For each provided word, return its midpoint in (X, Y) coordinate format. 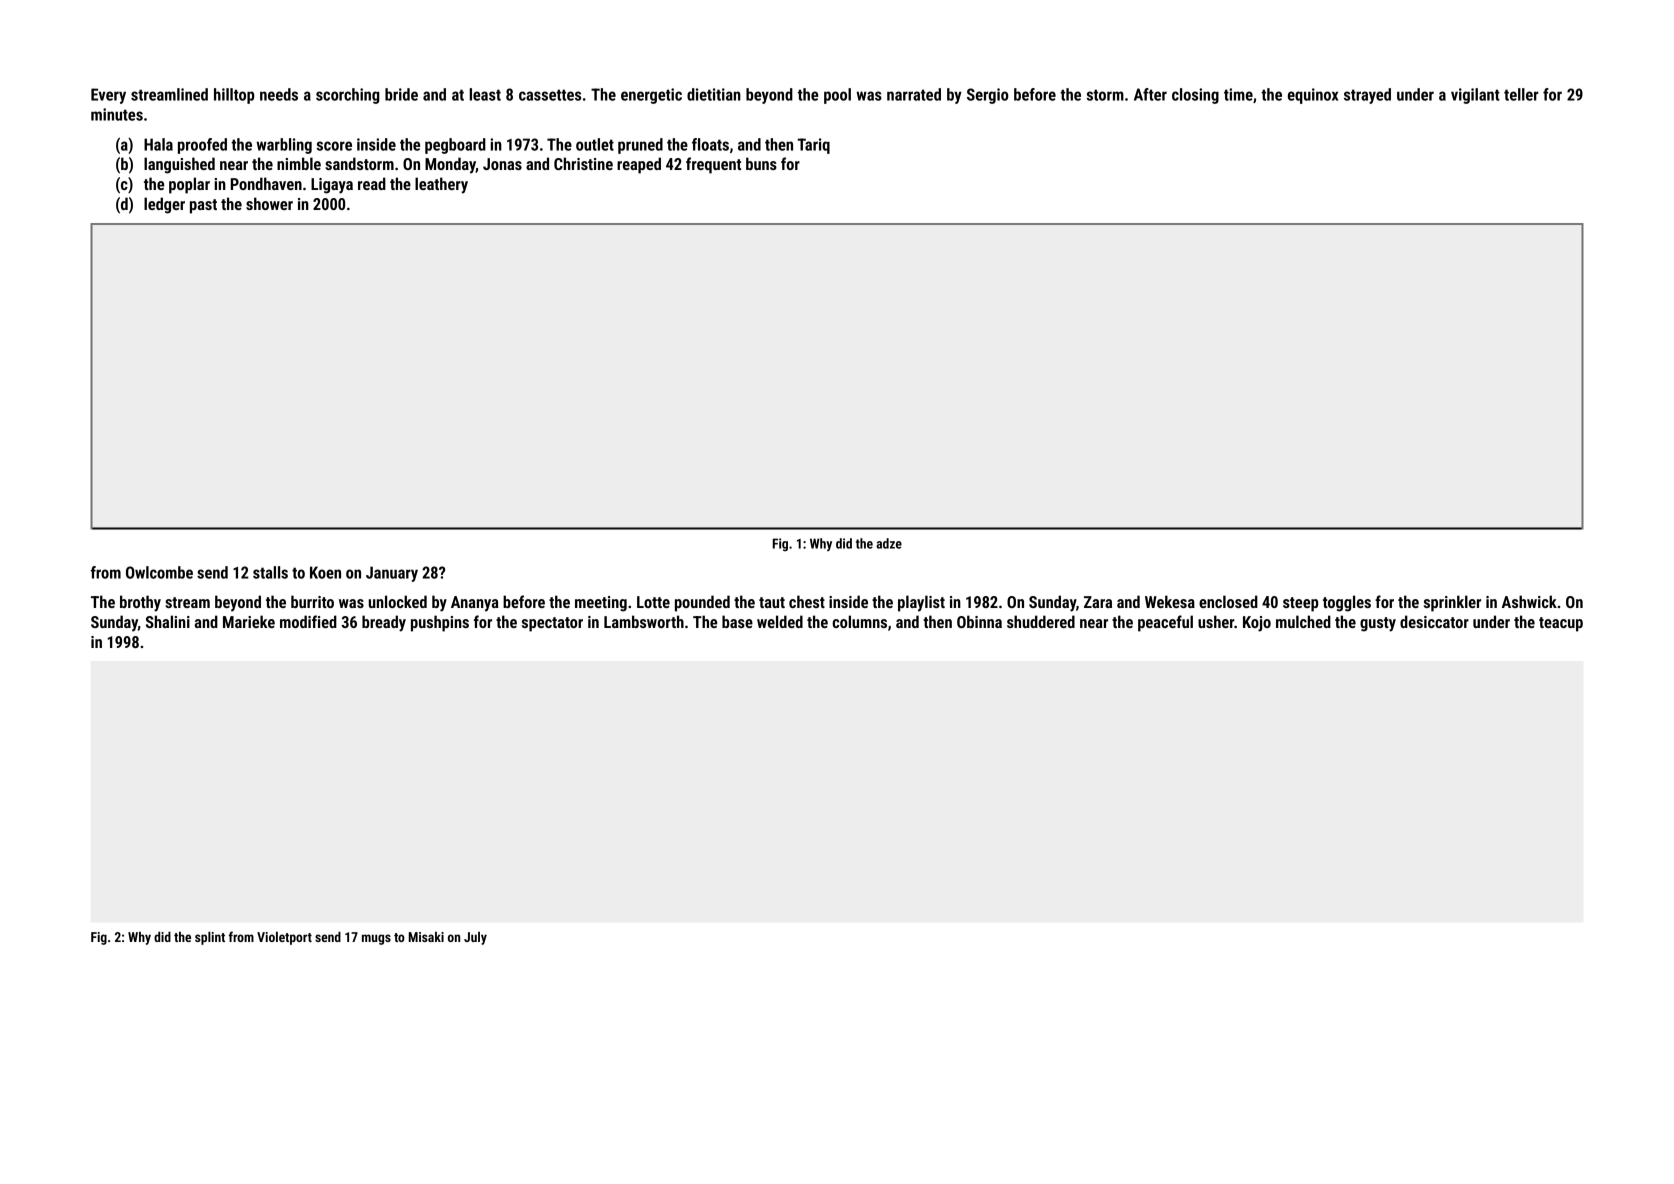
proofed (202, 146)
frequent (713, 165)
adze (889, 543)
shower (269, 203)
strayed (1367, 96)
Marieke (249, 621)
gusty (1378, 624)
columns (859, 621)
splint (210, 938)
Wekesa (1170, 601)
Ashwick (1529, 601)
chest (807, 601)
